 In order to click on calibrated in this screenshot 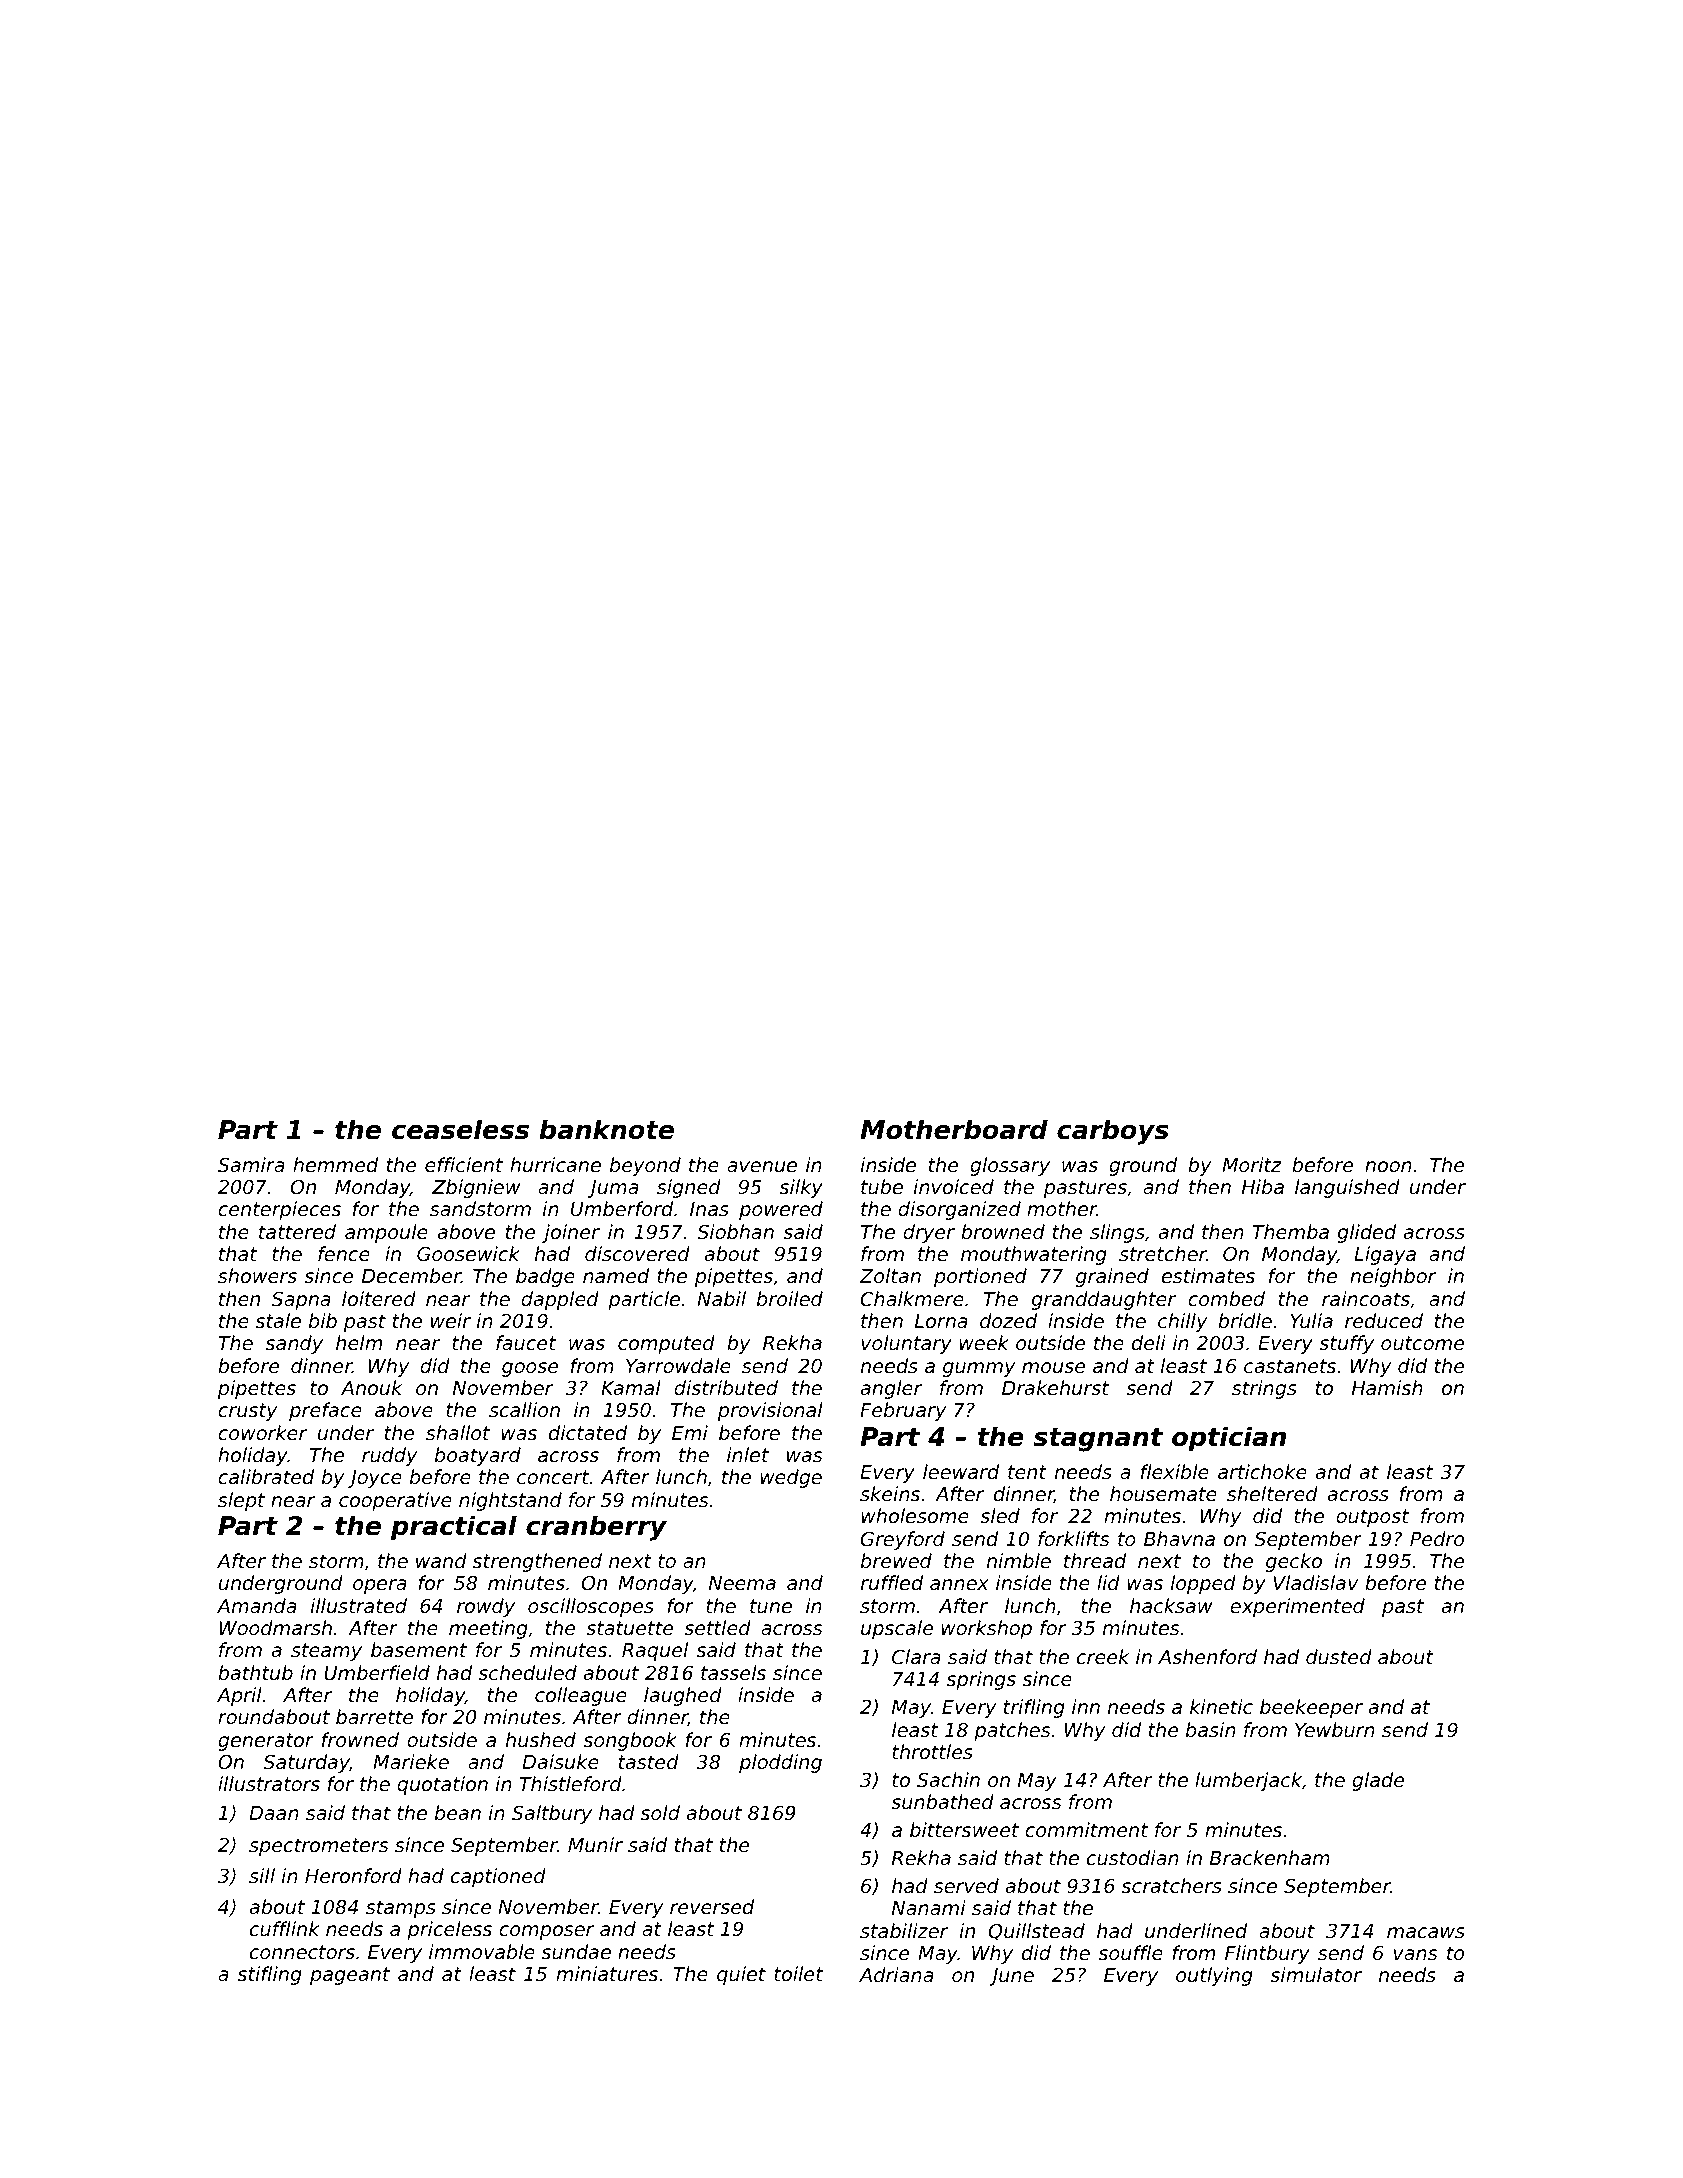, I will do `click(266, 1476)`.
